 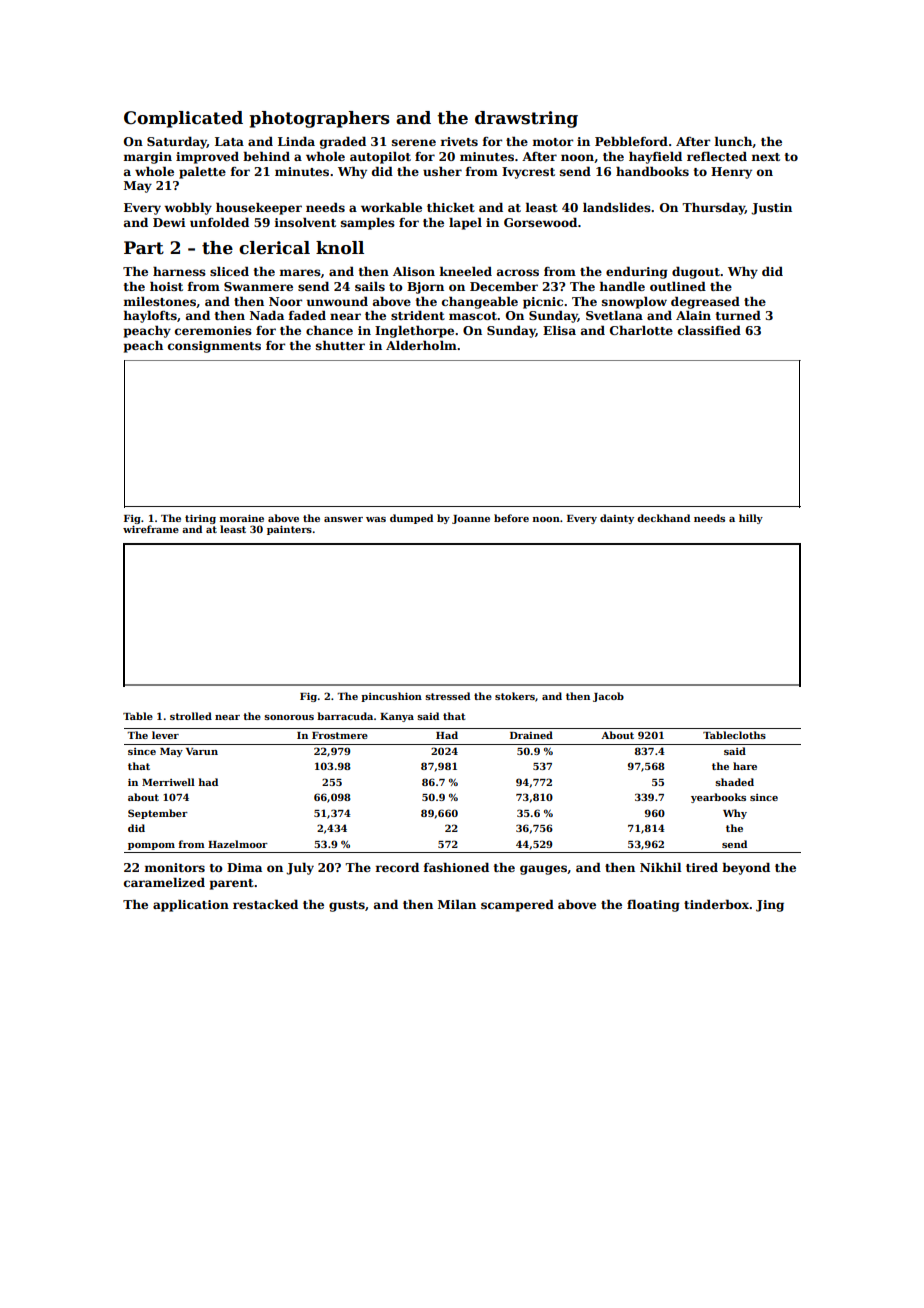 I want to click on behind, so click(x=266, y=156).
